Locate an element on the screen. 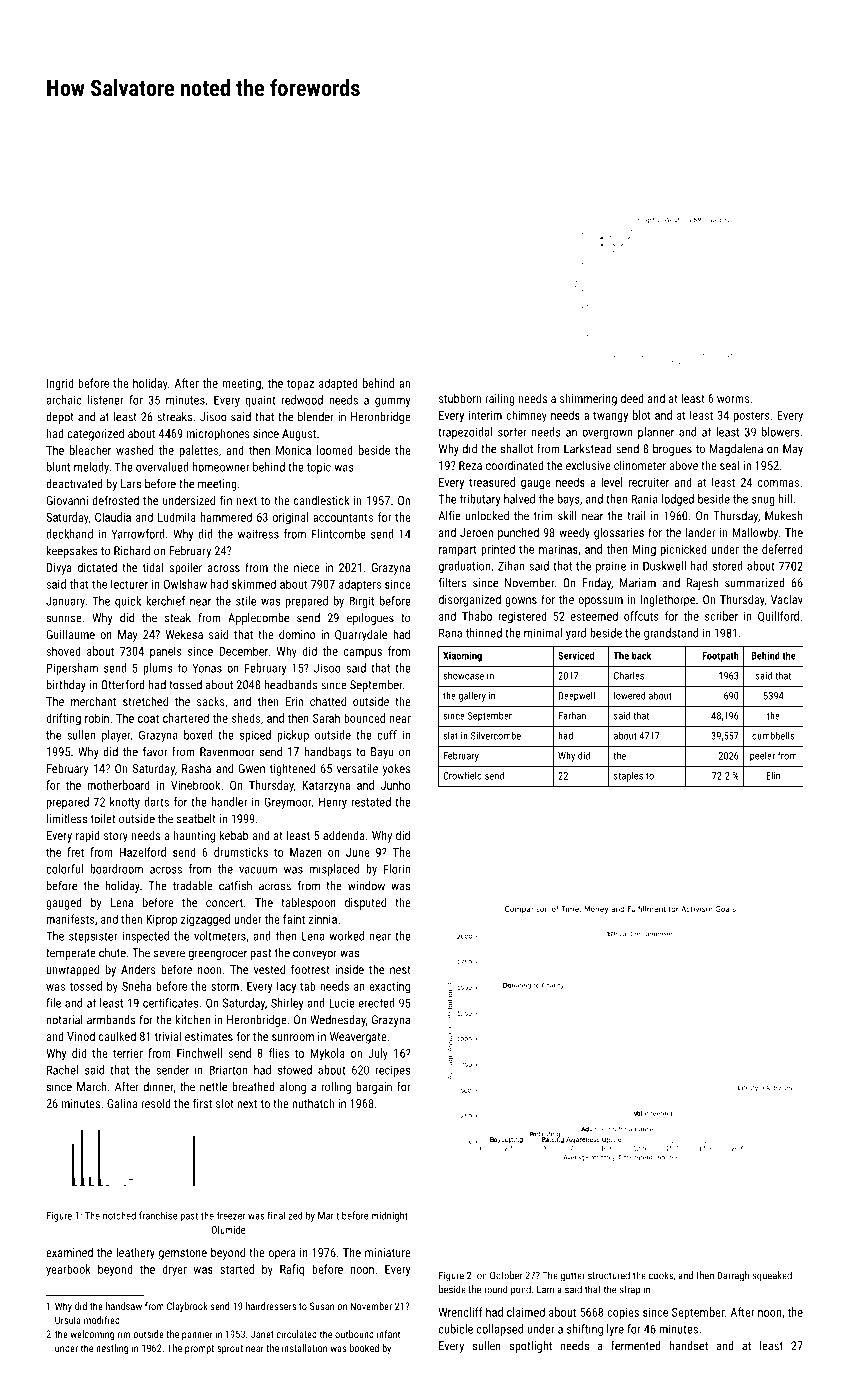  staples is located at coordinates (628, 776).
